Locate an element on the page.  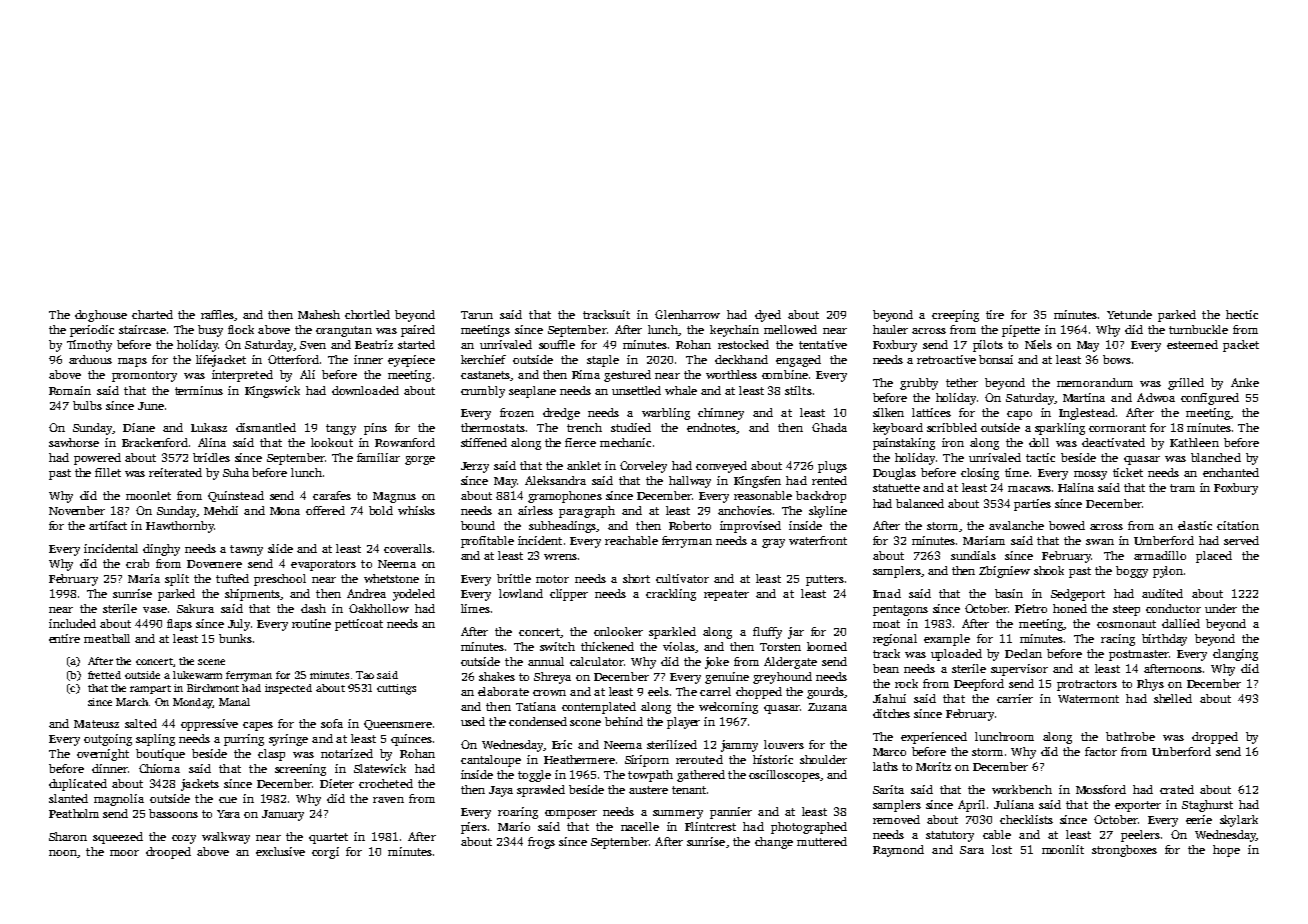
roaring is located at coordinates (518, 813).
